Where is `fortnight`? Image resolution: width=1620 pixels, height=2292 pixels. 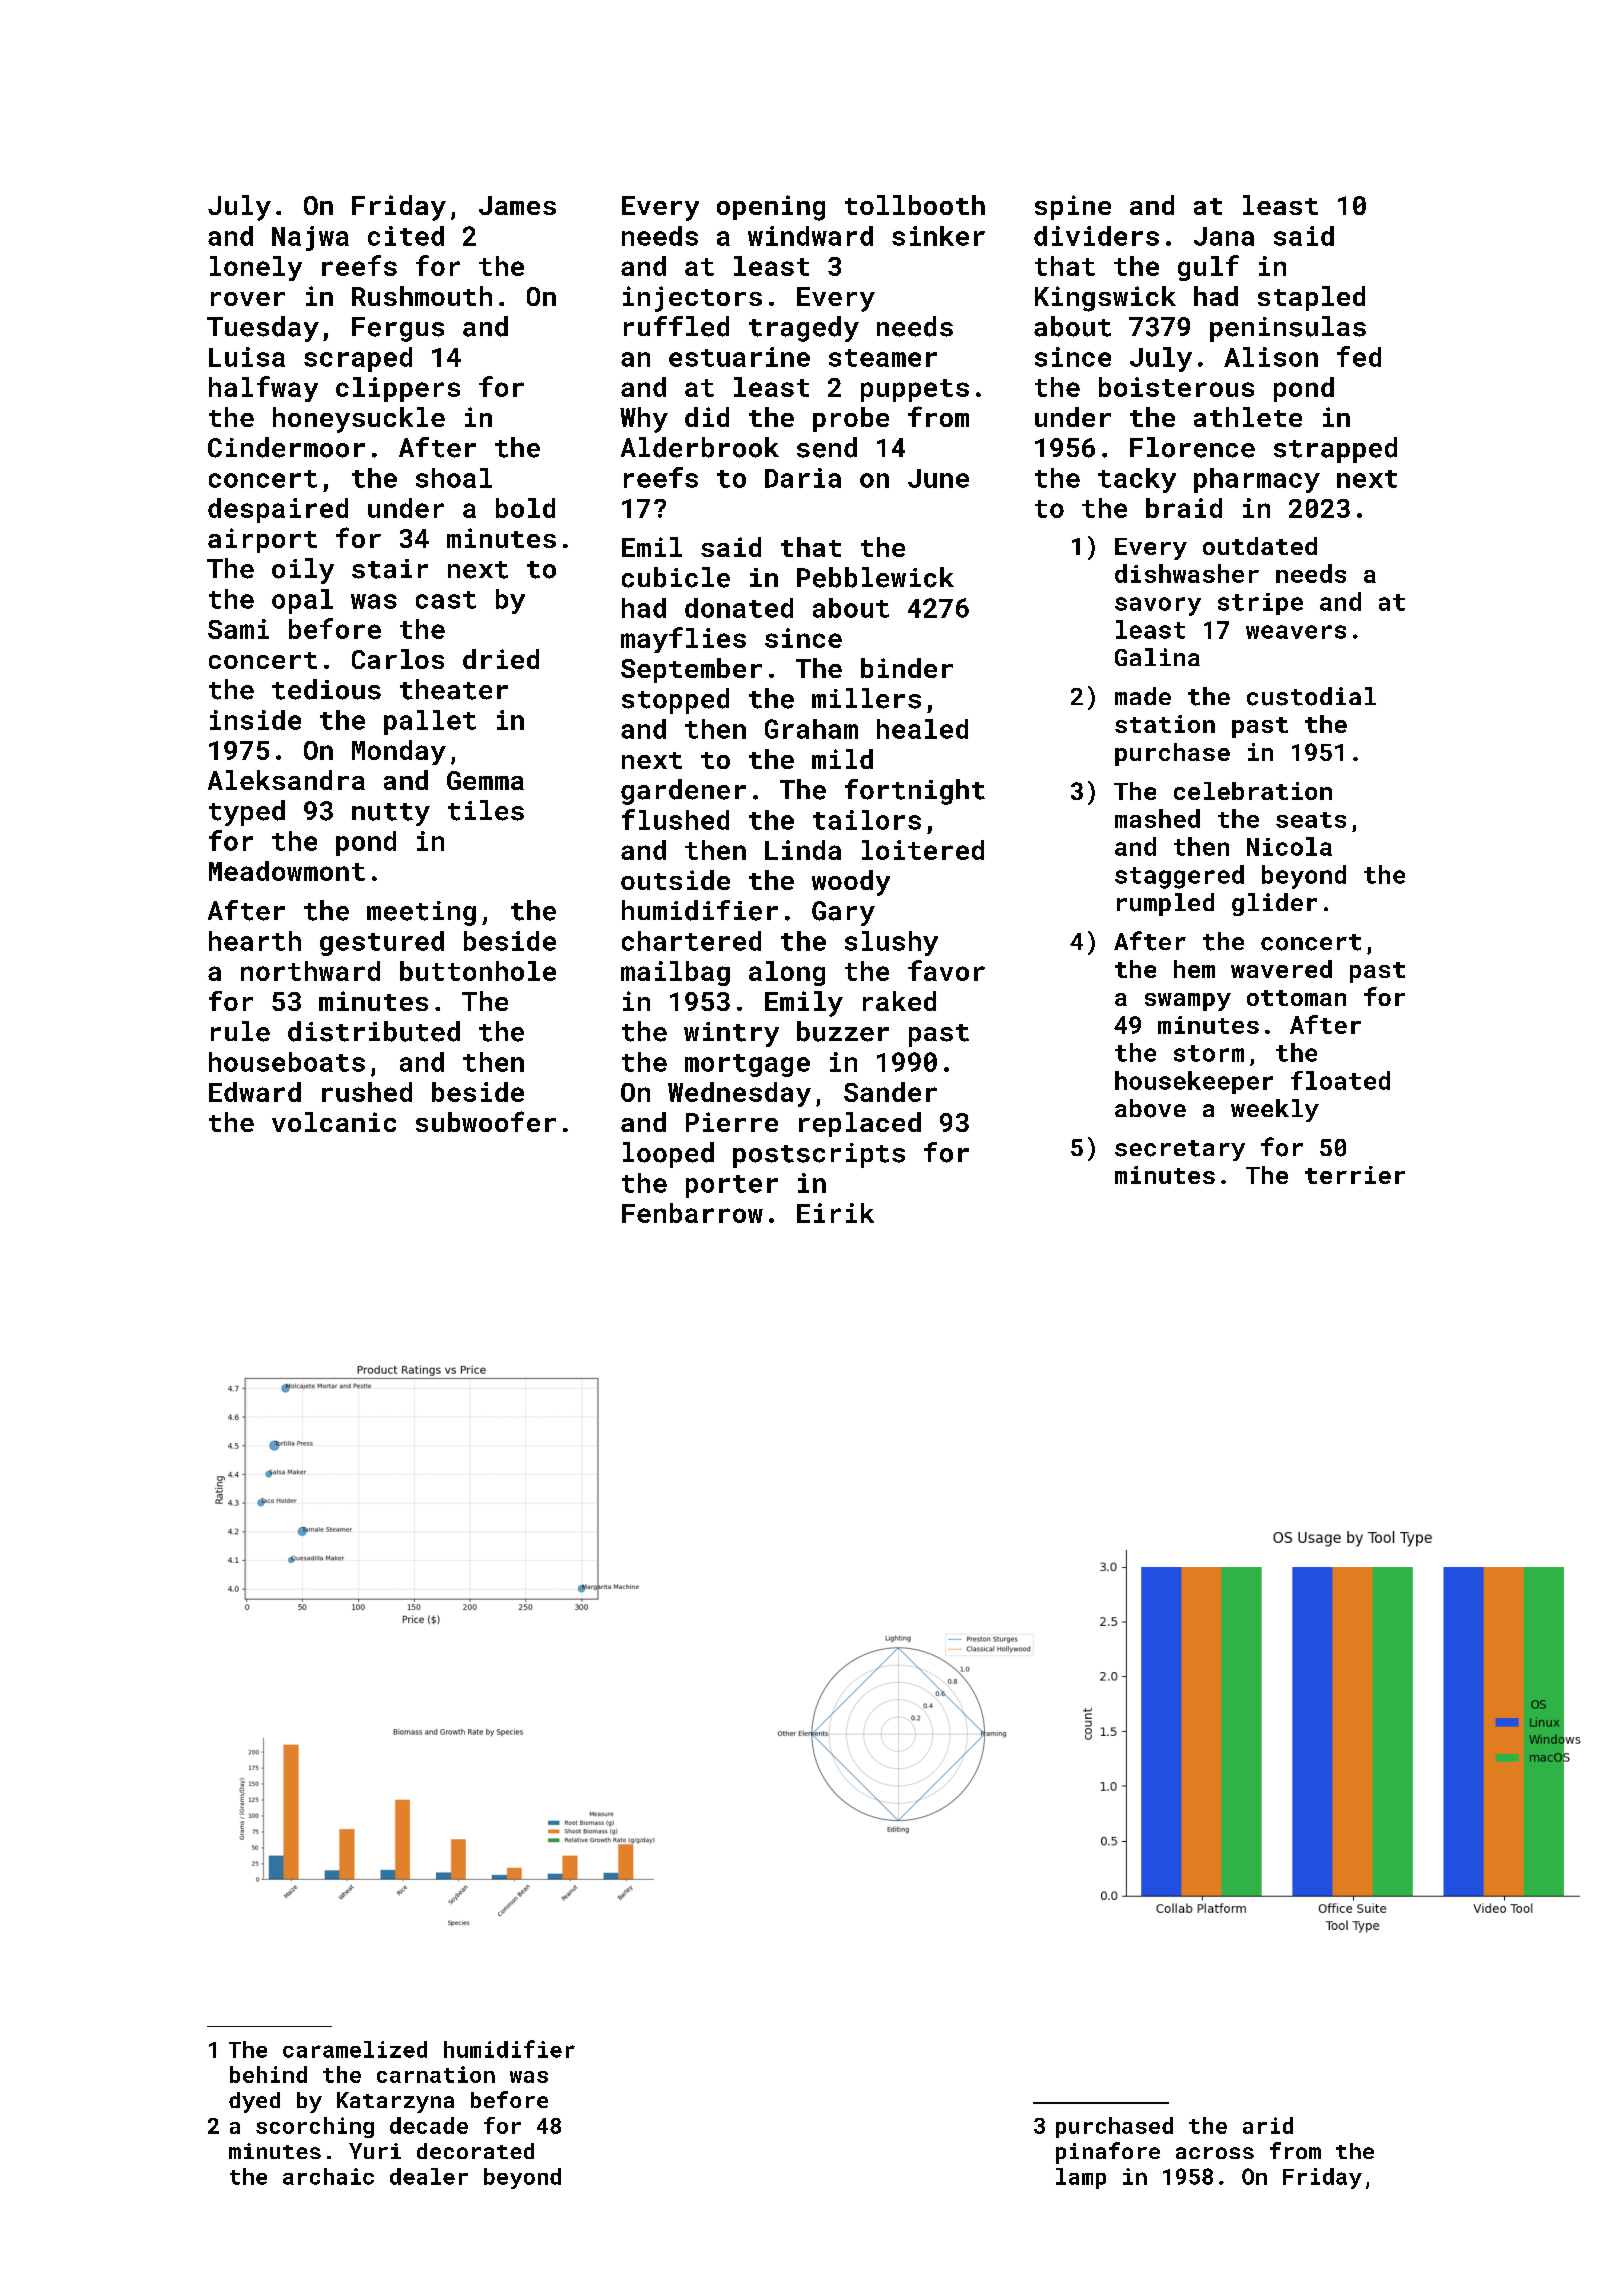 fortnight is located at coordinates (915, 792).
